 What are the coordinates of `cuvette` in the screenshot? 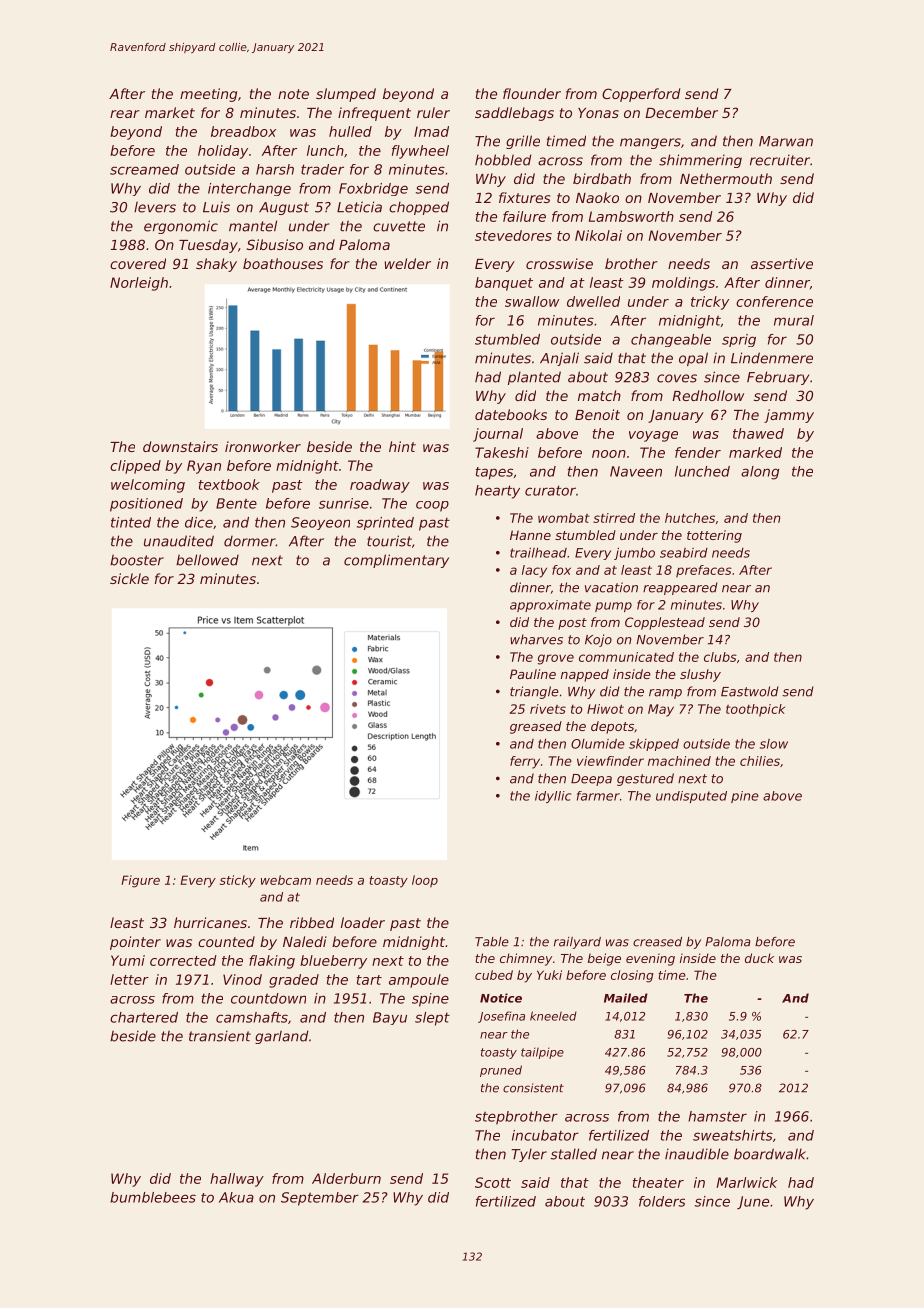 It's located at (399, 226).
